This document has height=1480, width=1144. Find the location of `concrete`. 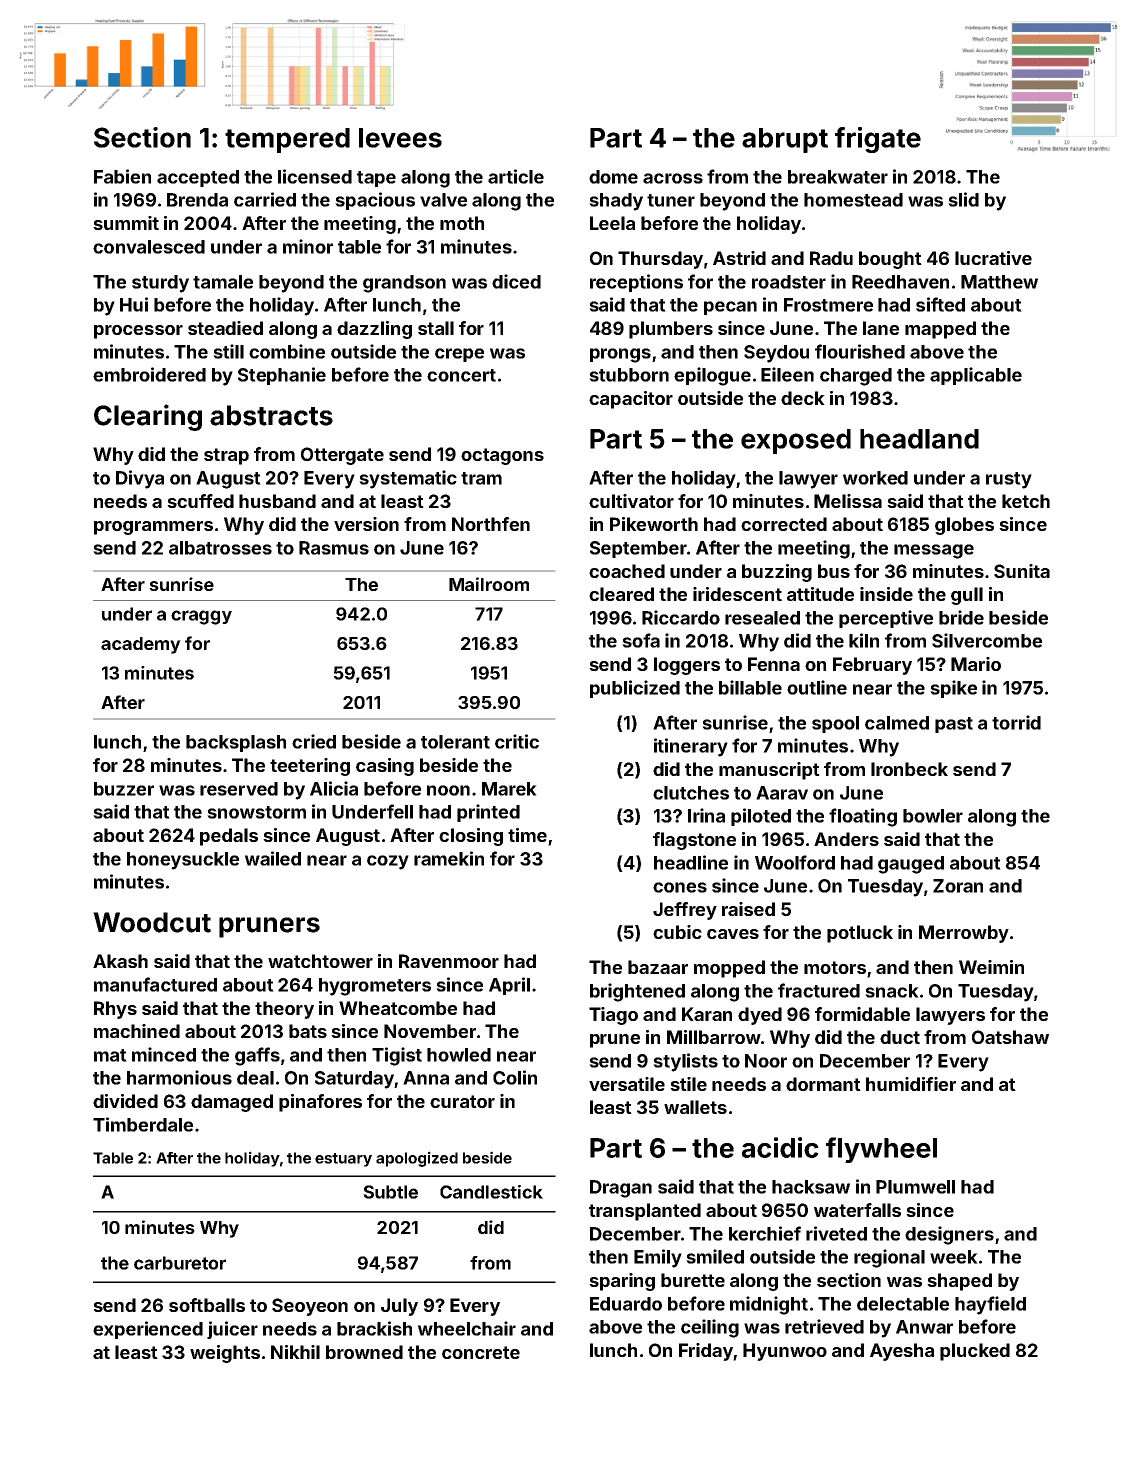

concrete is located at coordinates (481, 1352).
